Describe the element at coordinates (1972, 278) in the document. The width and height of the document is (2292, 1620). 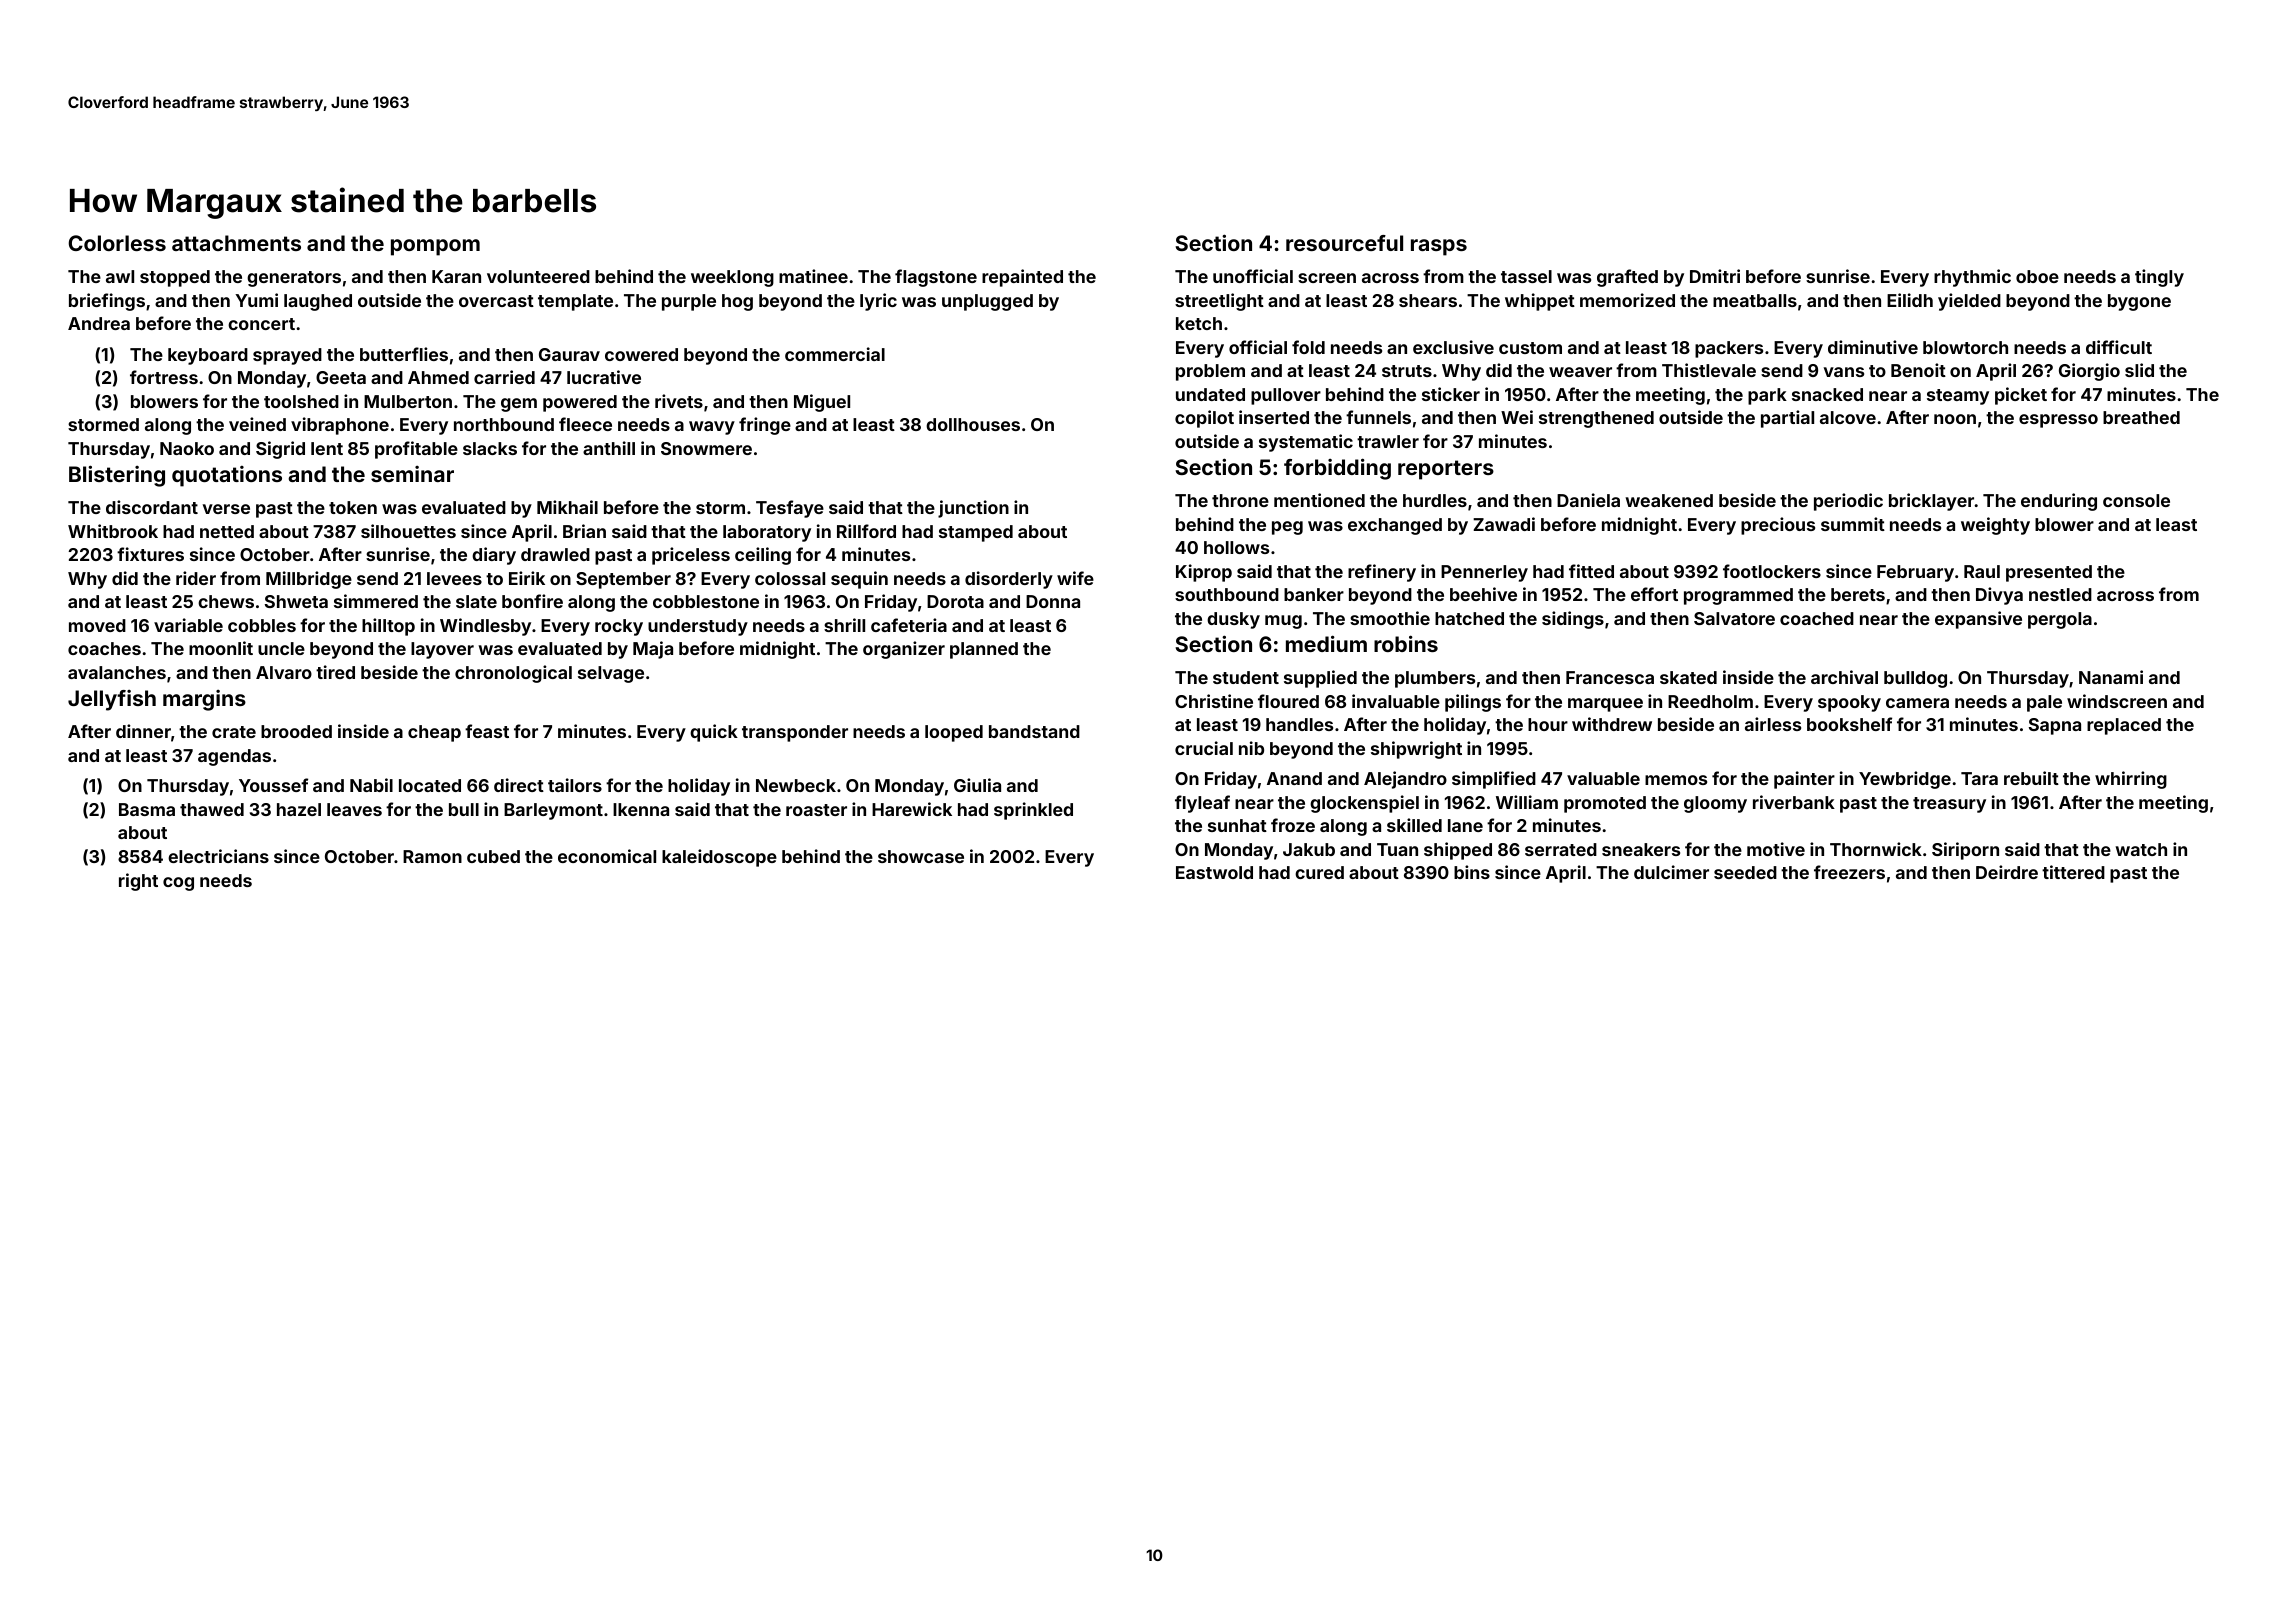
I see `rhythmic` at that location.
